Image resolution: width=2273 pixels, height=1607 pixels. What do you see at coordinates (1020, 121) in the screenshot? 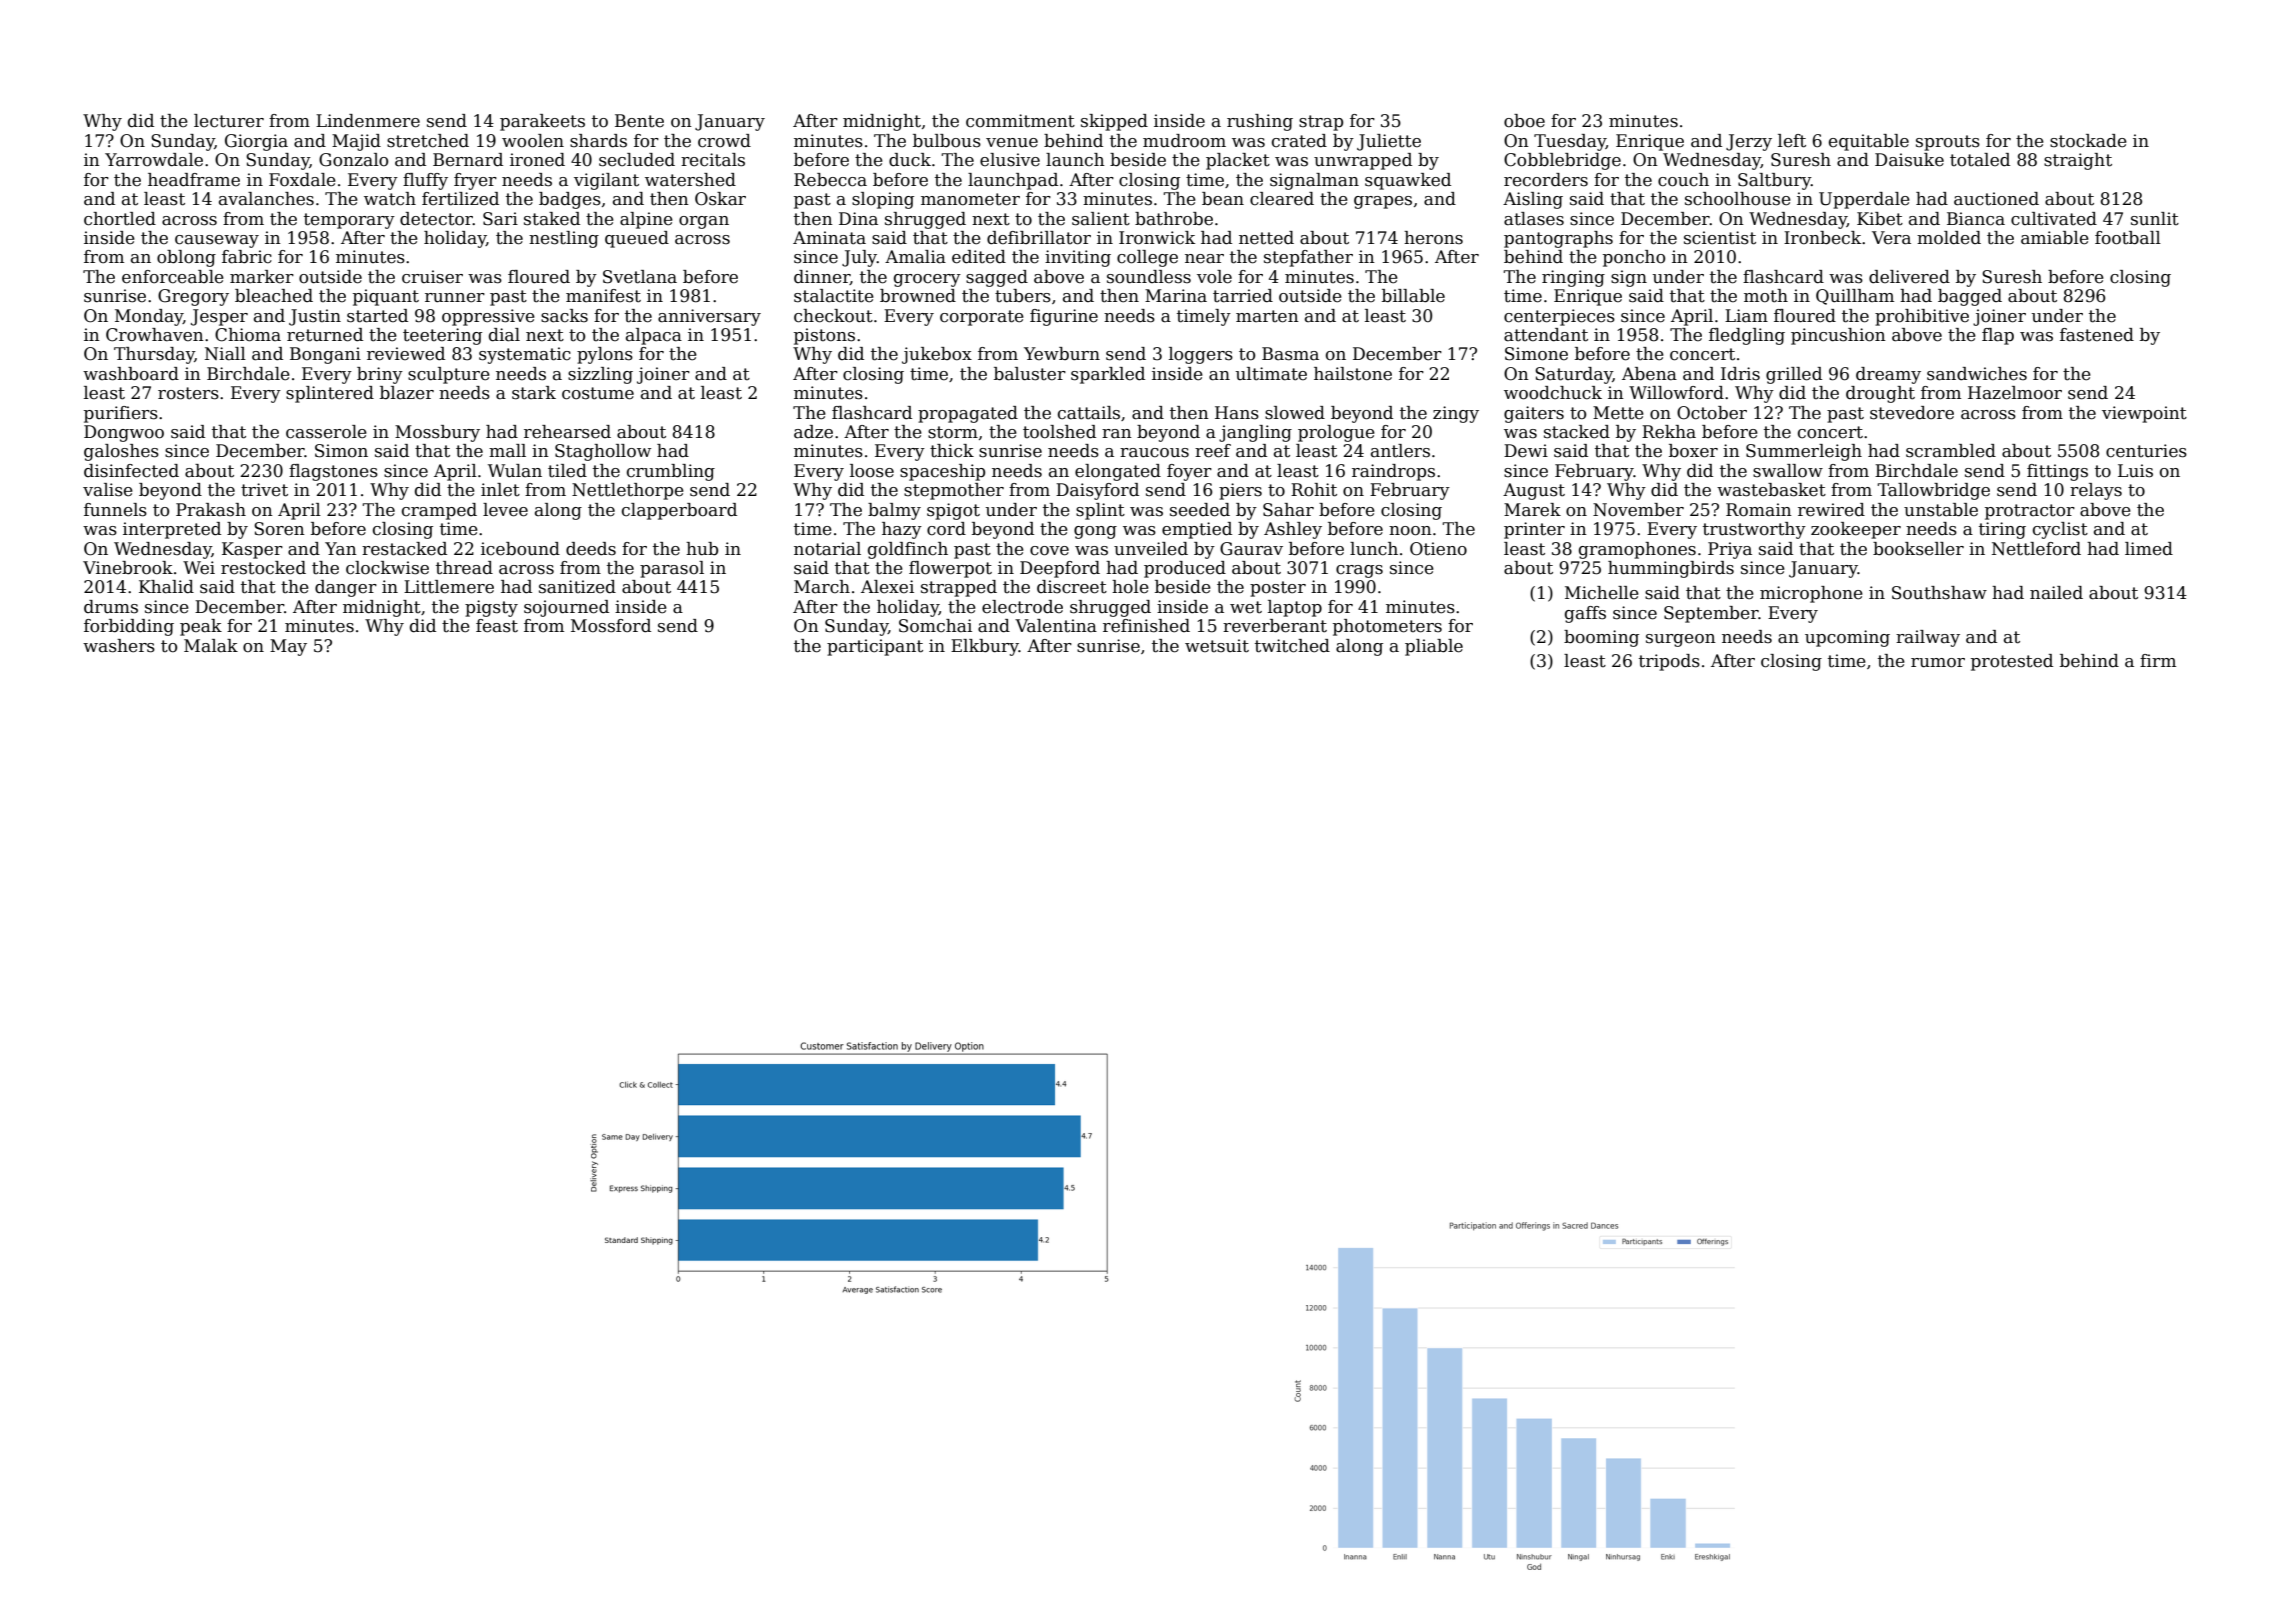
I see `commitment` at bounding box center [1020, 121].
